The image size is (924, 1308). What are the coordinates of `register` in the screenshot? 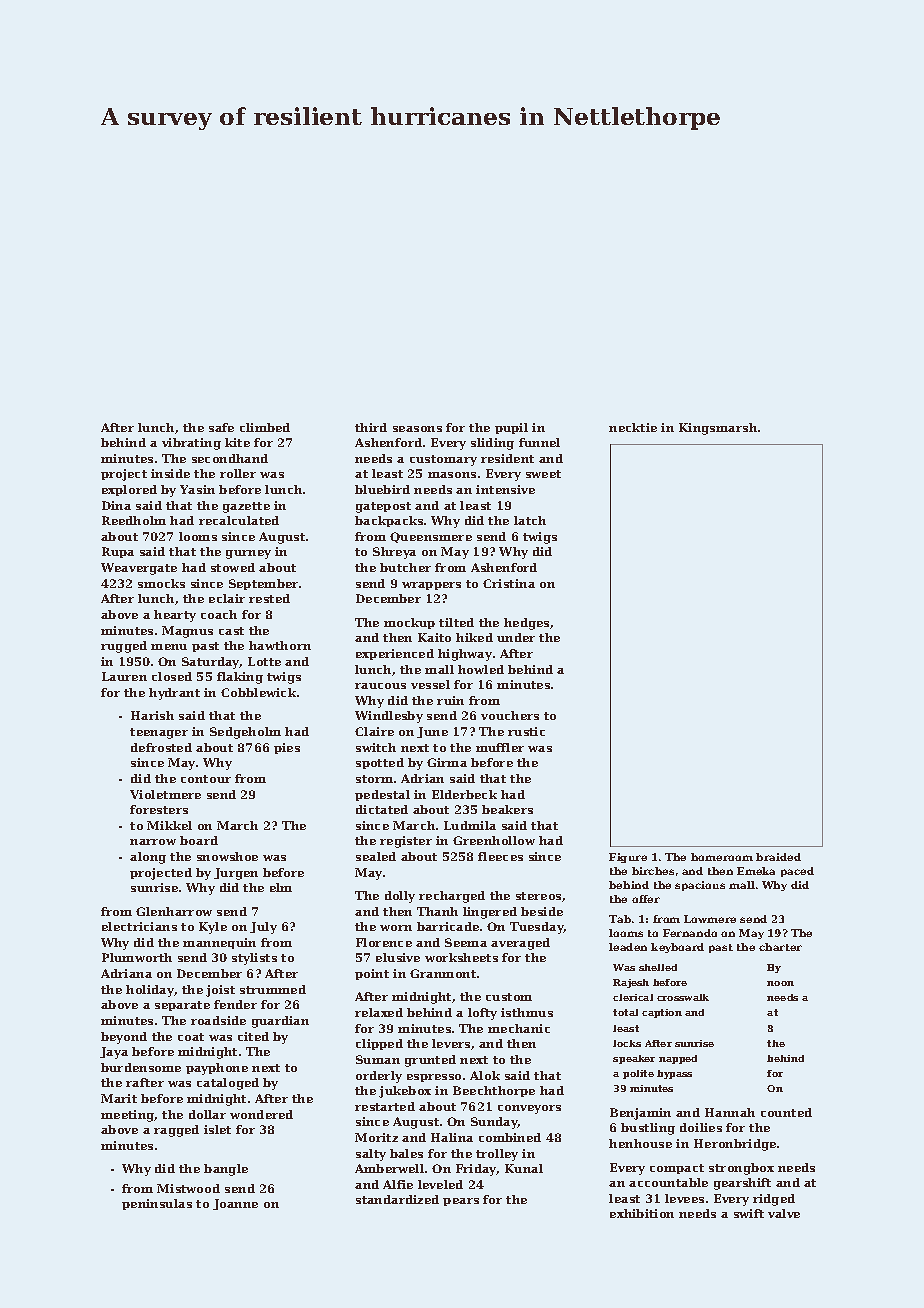 It's located at (406, 842).
